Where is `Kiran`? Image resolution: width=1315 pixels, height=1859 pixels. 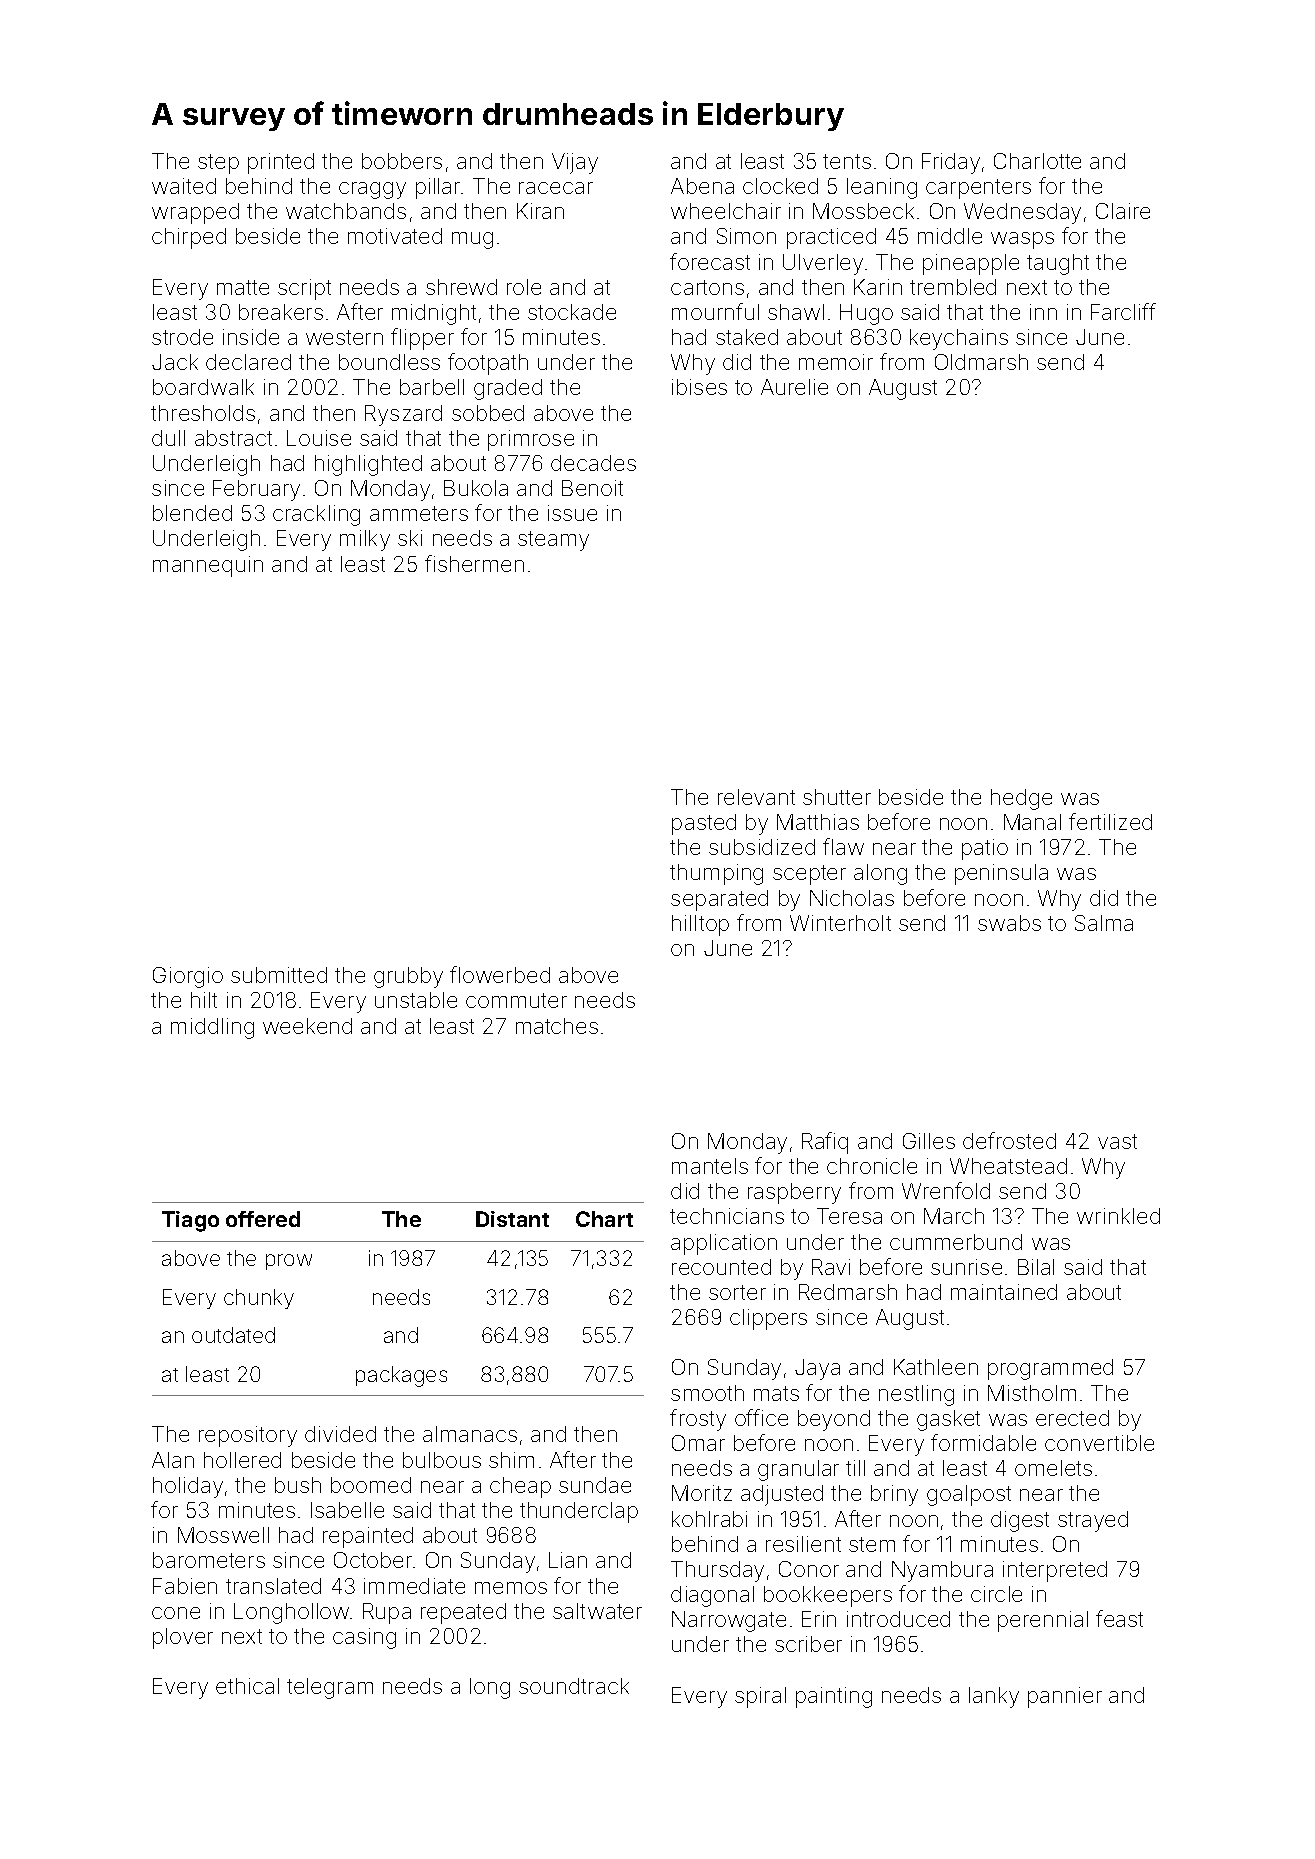 Kiran is located at coordinates (540, 211).
